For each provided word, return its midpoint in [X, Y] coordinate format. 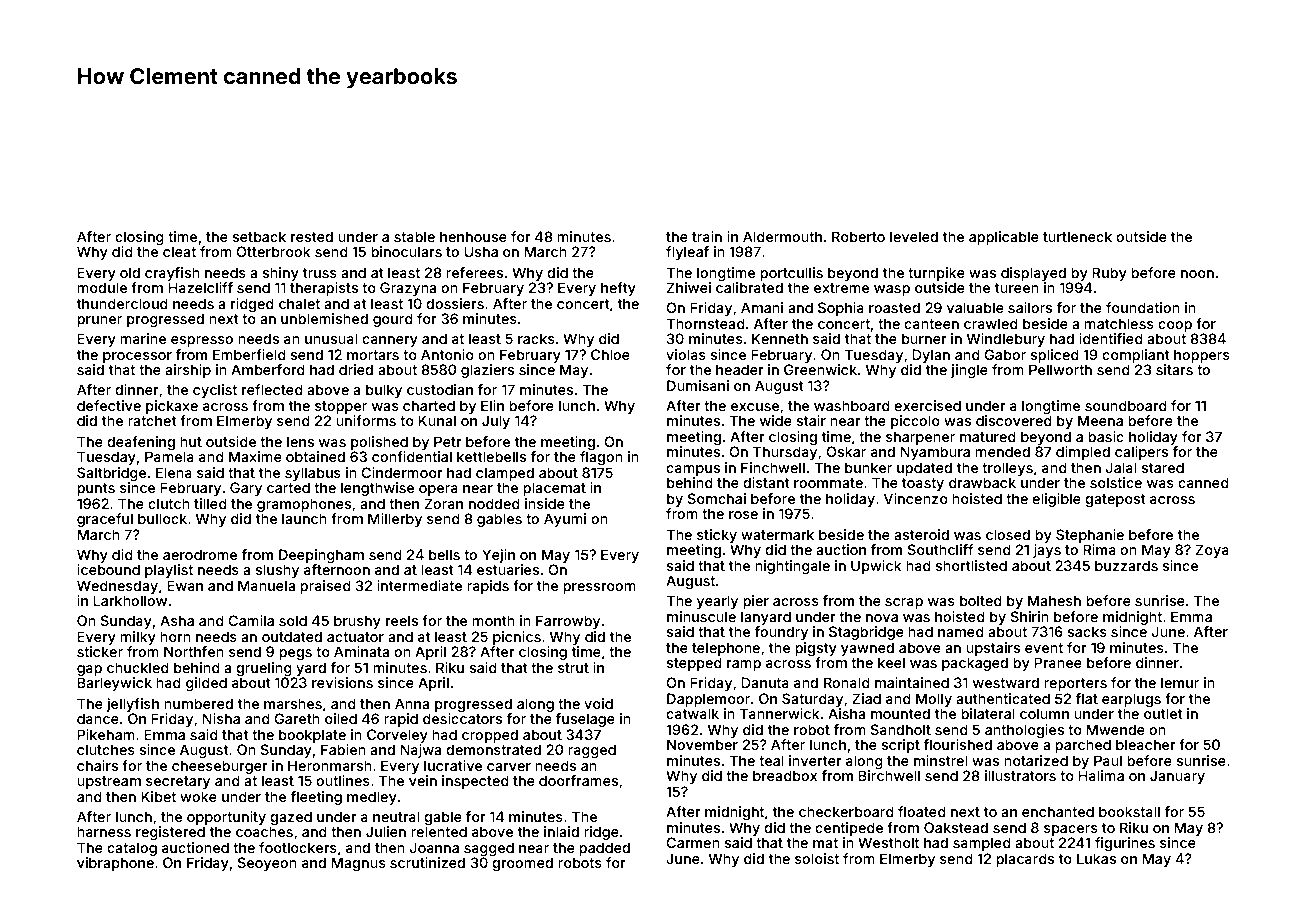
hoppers [1202, 356]
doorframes [578, 780]
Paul [1108, 760]
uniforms [366, 420]
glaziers [487, 371]
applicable [1004, 238]
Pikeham [106, 734]
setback [259, 236]
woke [198, 796]
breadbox [785, 775]
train [707, 236]
